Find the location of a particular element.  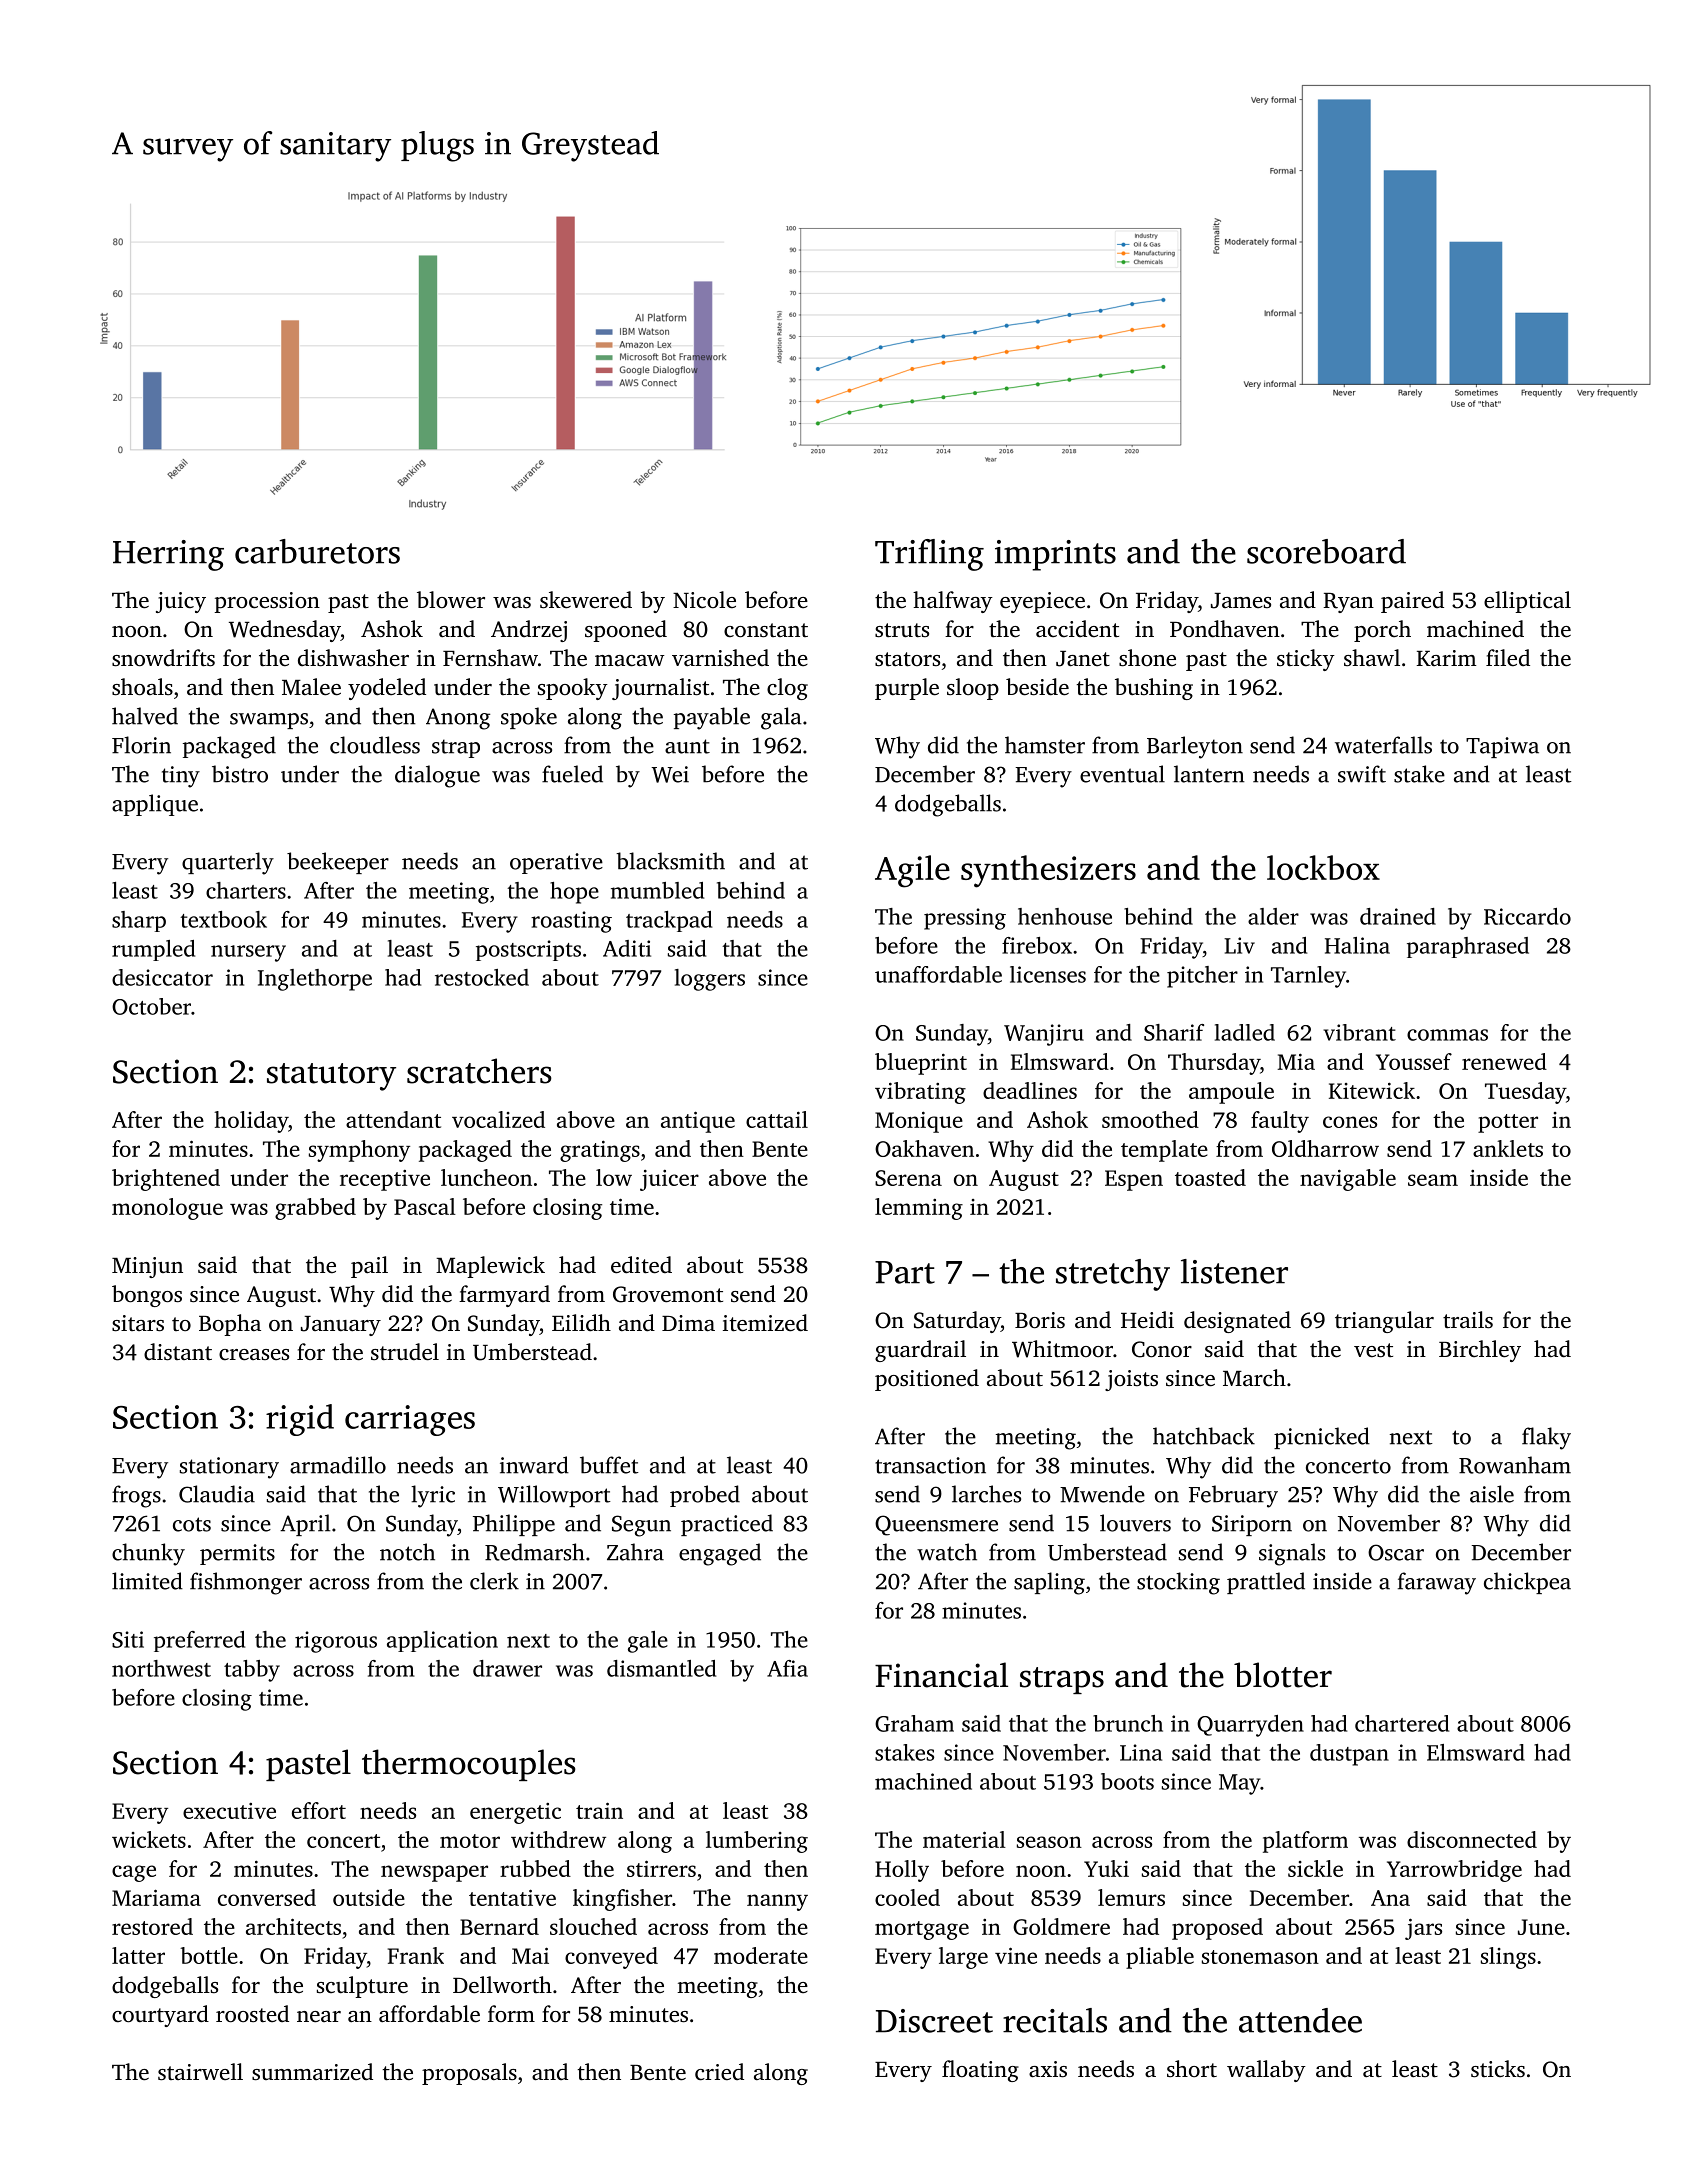

skewered is located at coordinates (586, 600).
